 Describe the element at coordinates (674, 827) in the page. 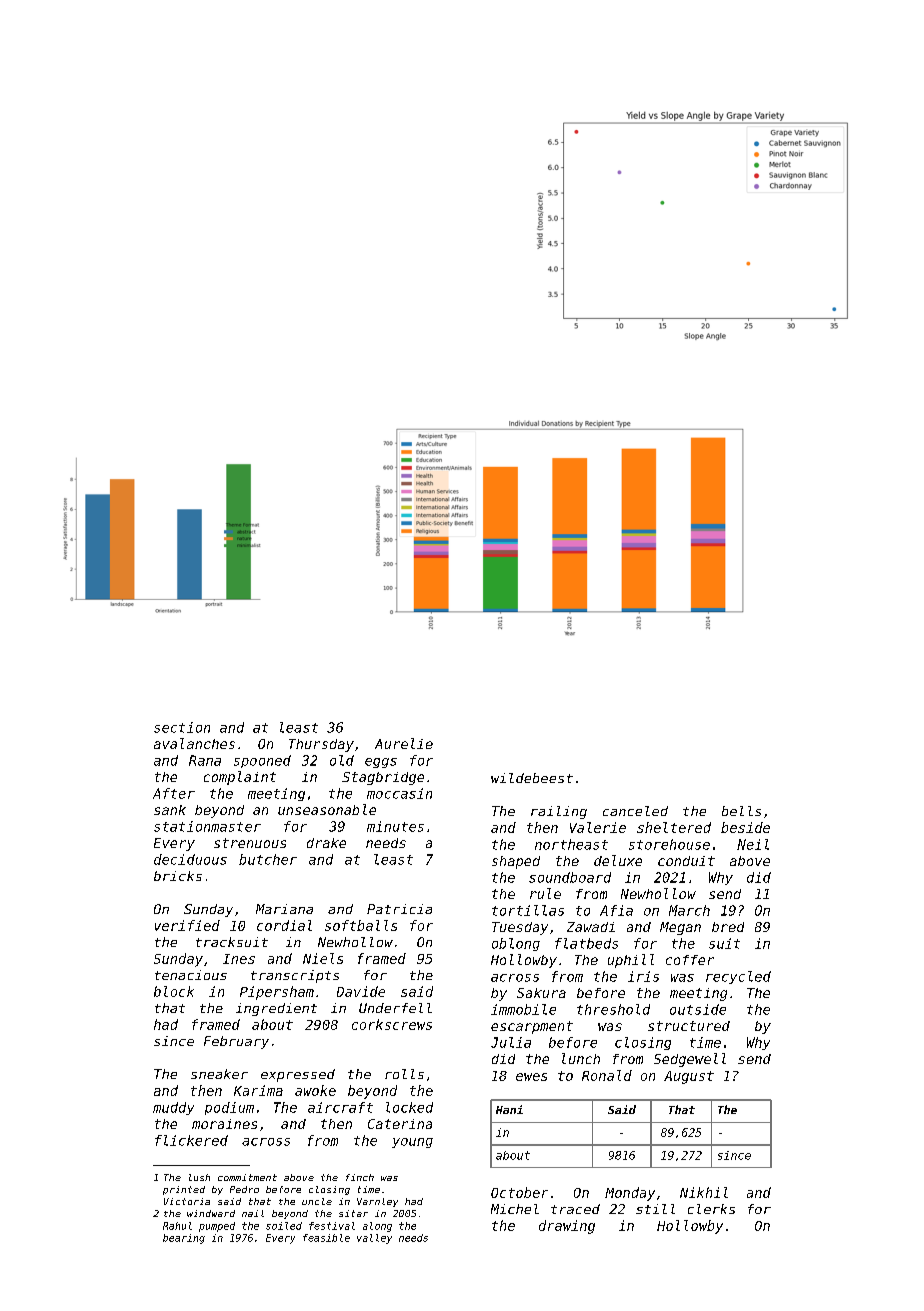

I see `sheltered` at that location.
